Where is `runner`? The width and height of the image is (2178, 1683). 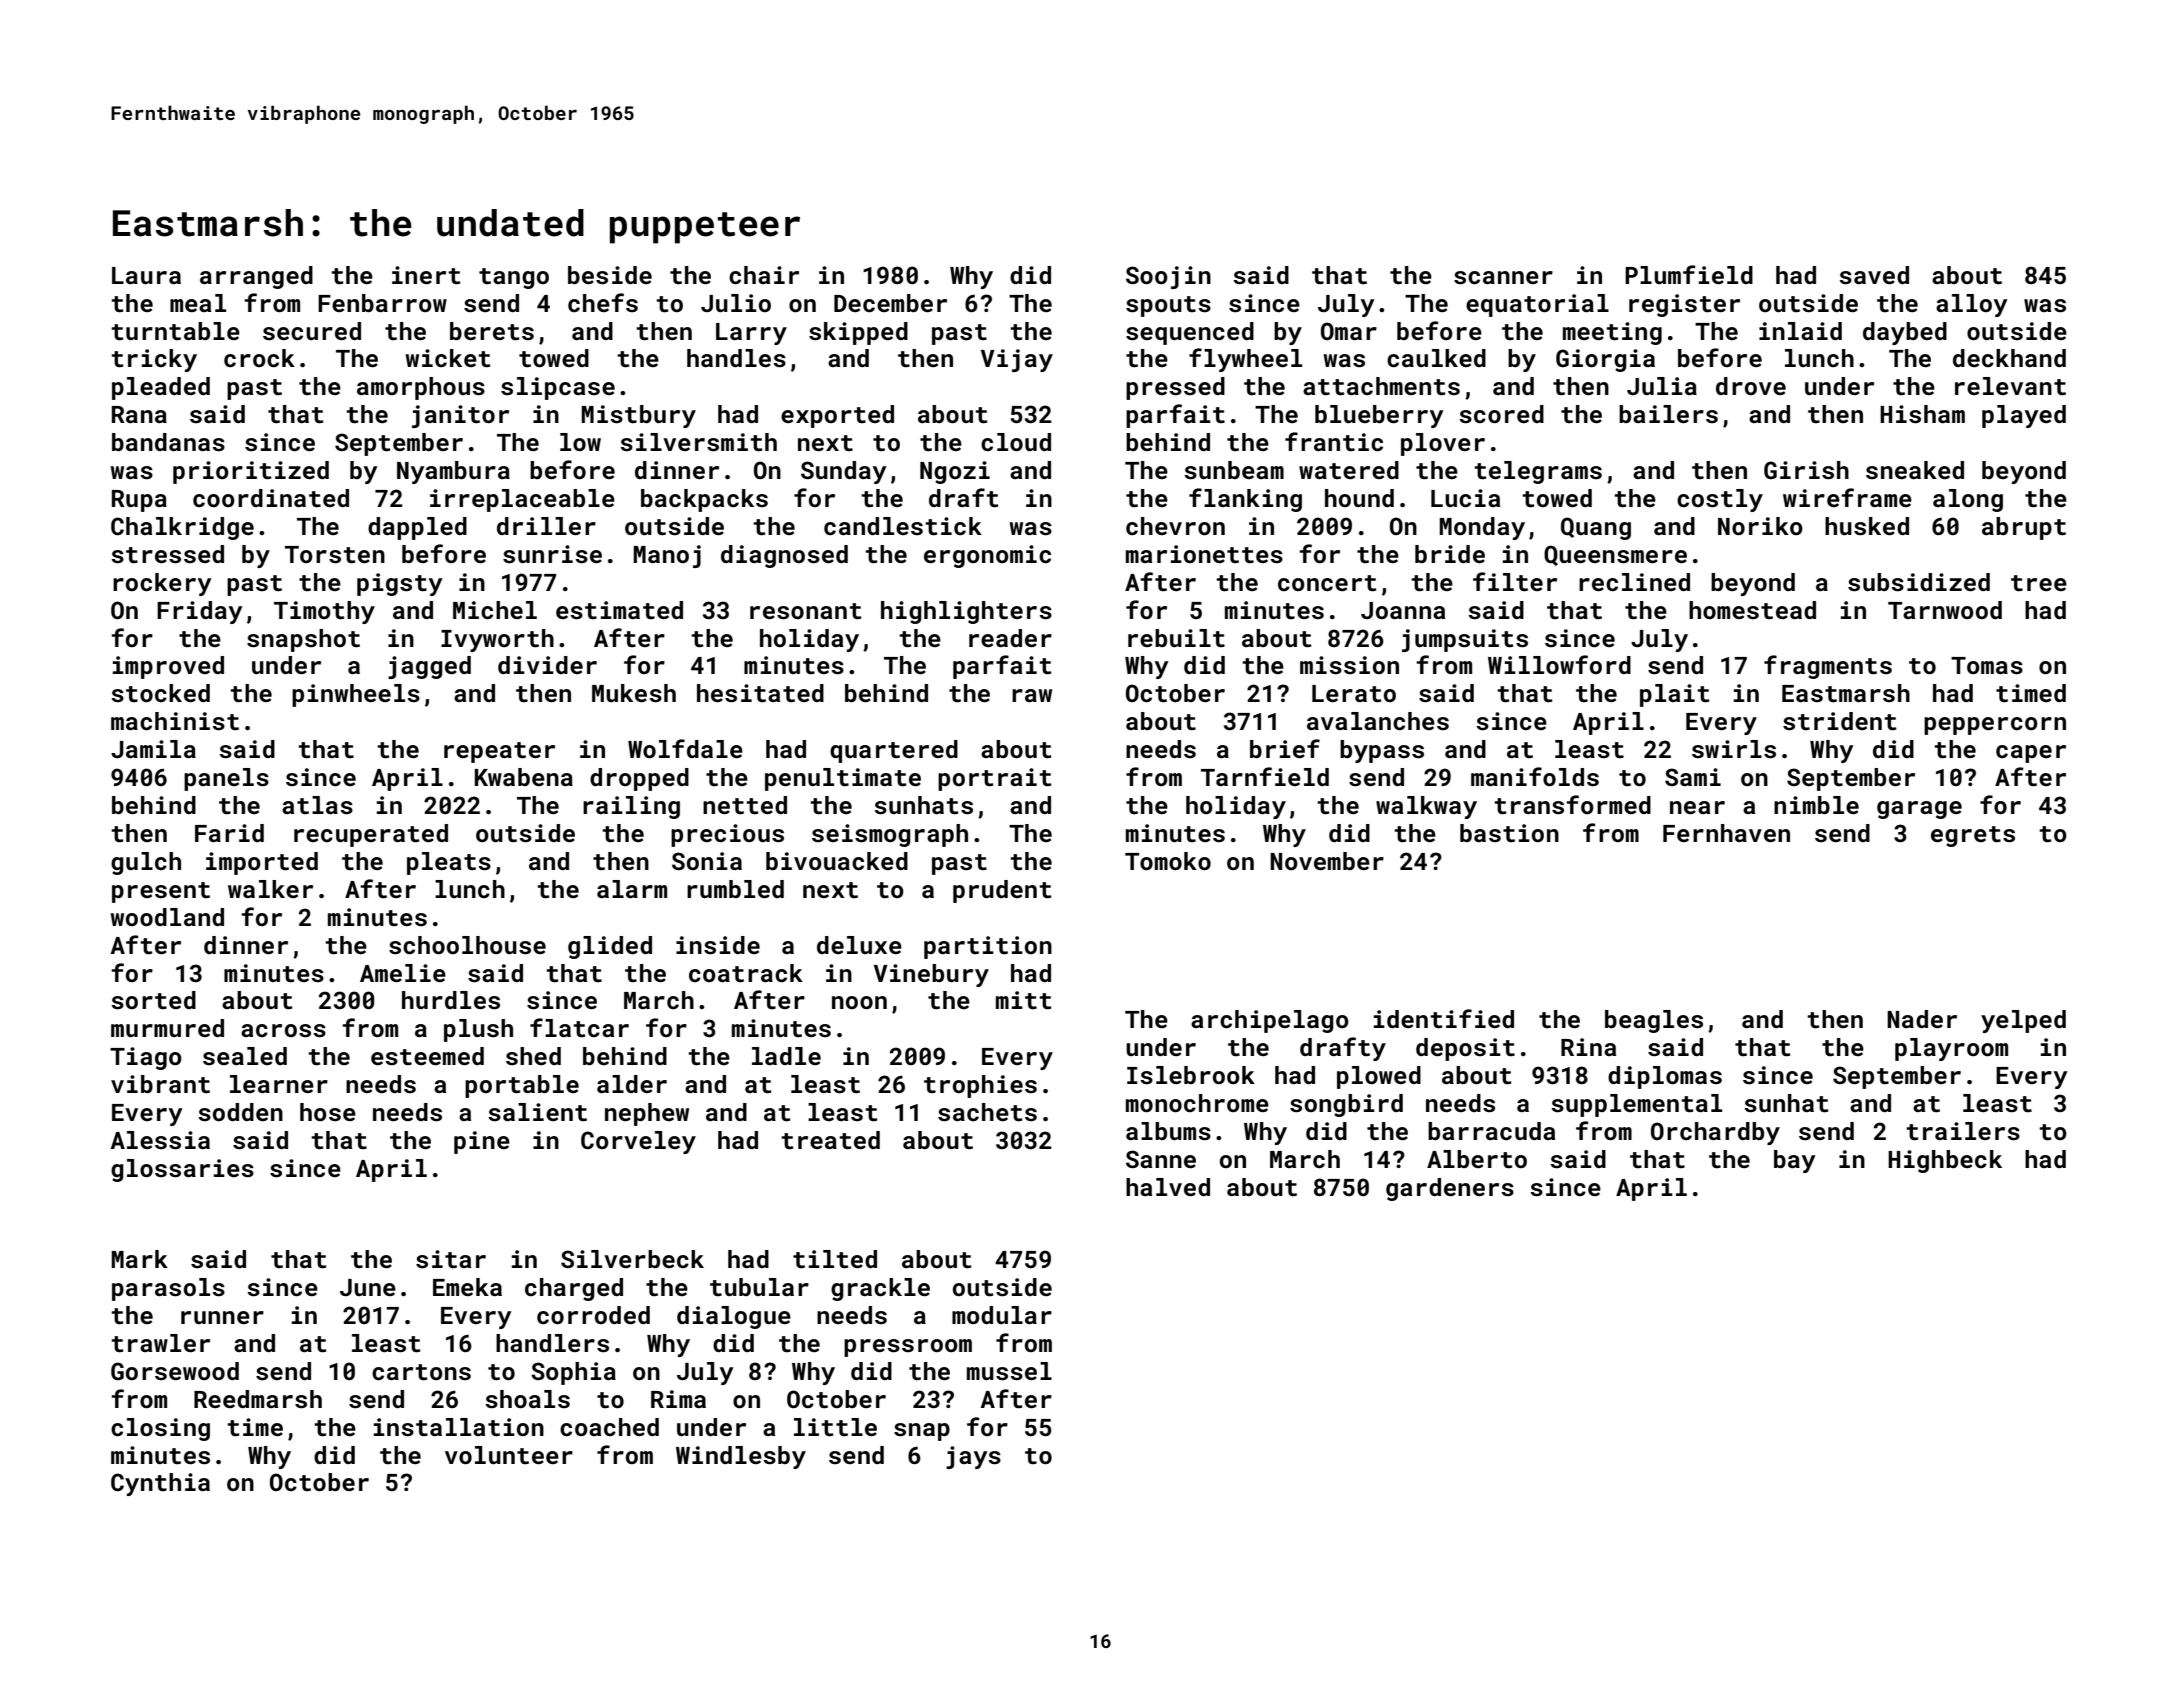 runner is located at coordinates (222, 1317).
